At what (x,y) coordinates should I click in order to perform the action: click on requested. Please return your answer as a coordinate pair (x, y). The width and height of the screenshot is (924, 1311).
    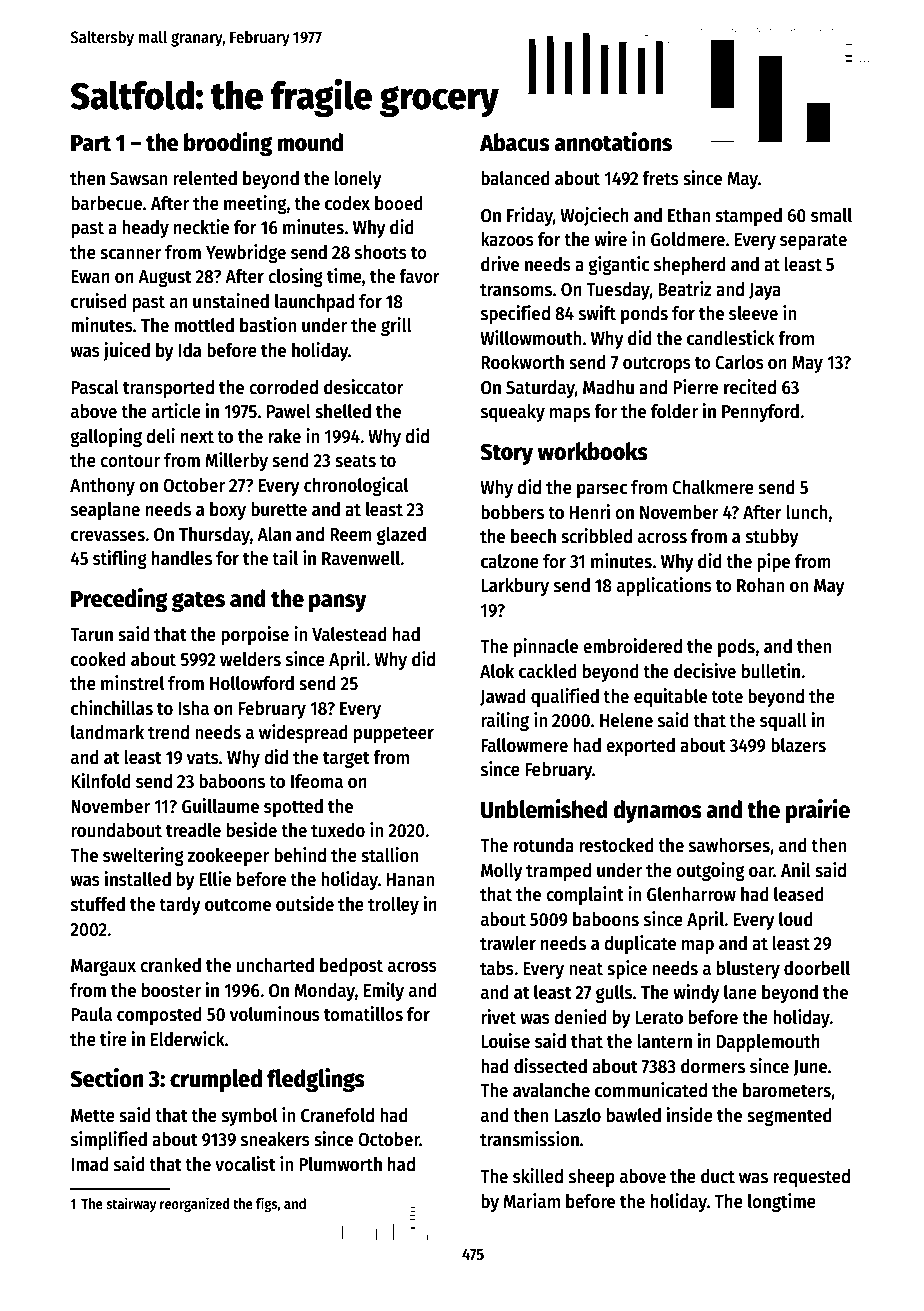
    Looking at the image, I should click on (811, 1178).
